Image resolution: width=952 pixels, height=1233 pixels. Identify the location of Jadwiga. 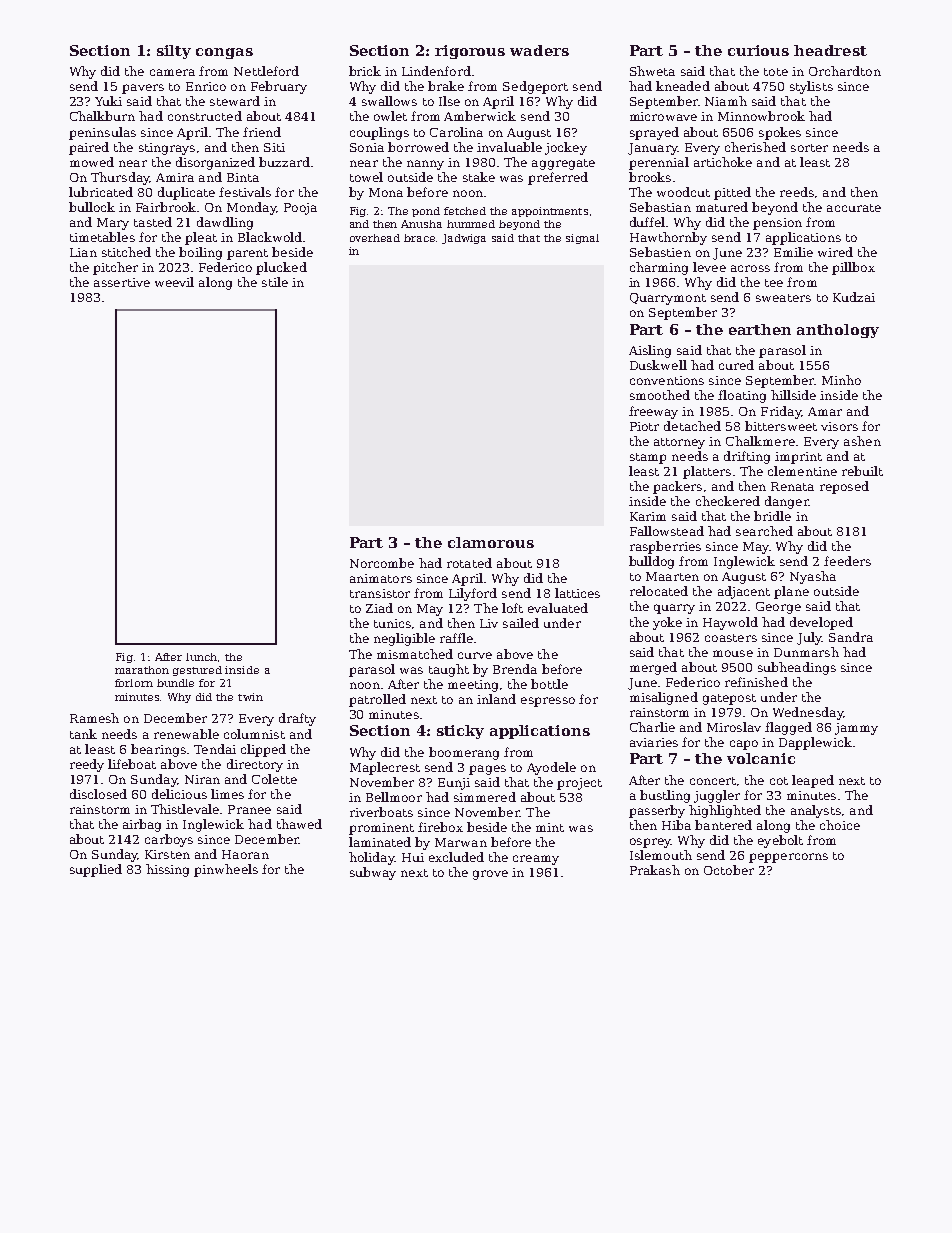
(464, 239).
